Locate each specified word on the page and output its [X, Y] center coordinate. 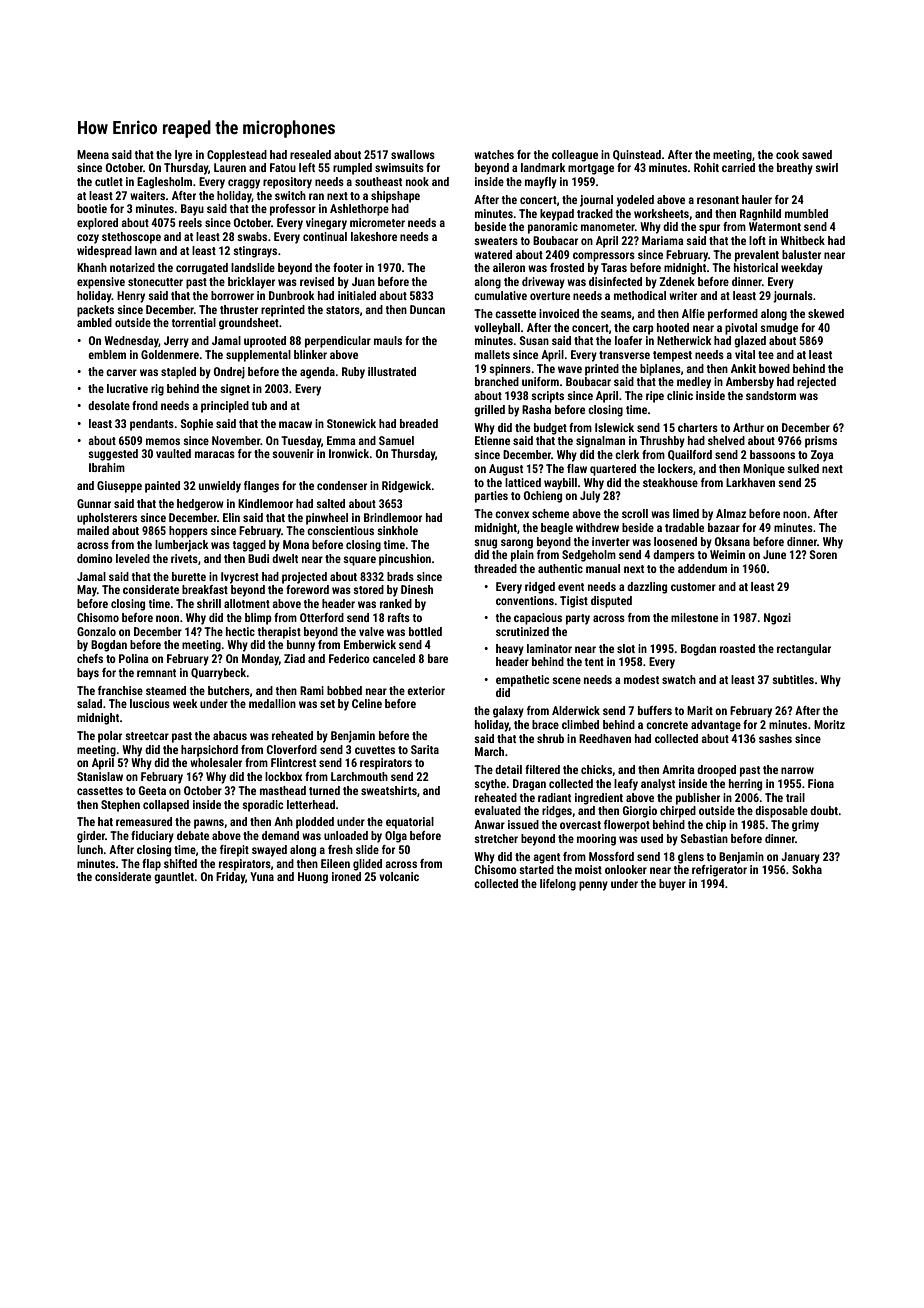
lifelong [558, 885]
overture [550, 296]
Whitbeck [802, 240]
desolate [109, 405]
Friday [230, 878]
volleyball [497, 329]
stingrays [255, 252]
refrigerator [719, 871]
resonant [718, 200]
